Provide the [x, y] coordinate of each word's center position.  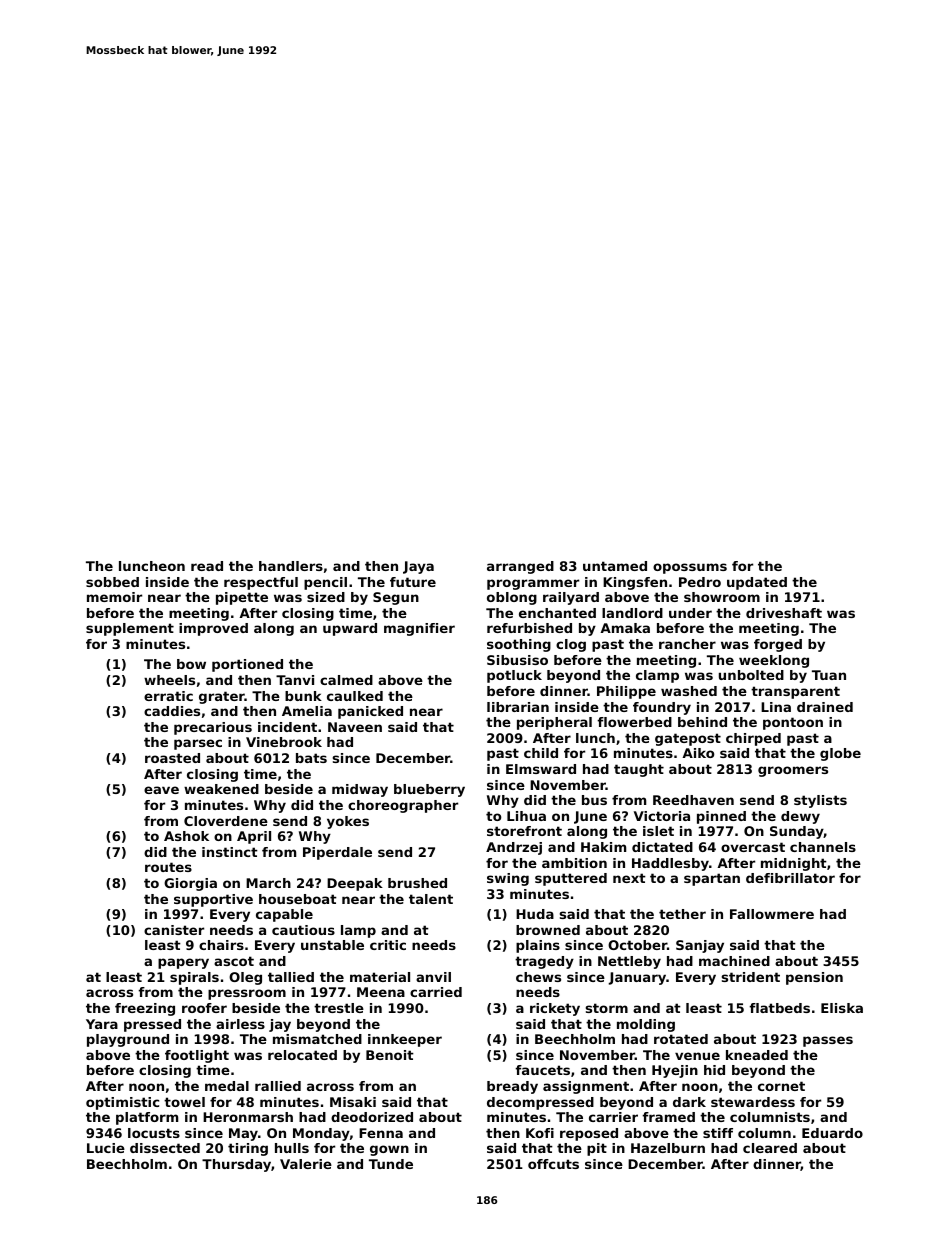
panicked [370, 712]
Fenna [381, 1133]
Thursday [236, 1165]
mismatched [317, 1039]
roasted [172, 758]
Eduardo [832, 1133]
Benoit [390, 1055]
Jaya [418, 567]
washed [689, 691]
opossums [690, 568]
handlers [291, 566]
